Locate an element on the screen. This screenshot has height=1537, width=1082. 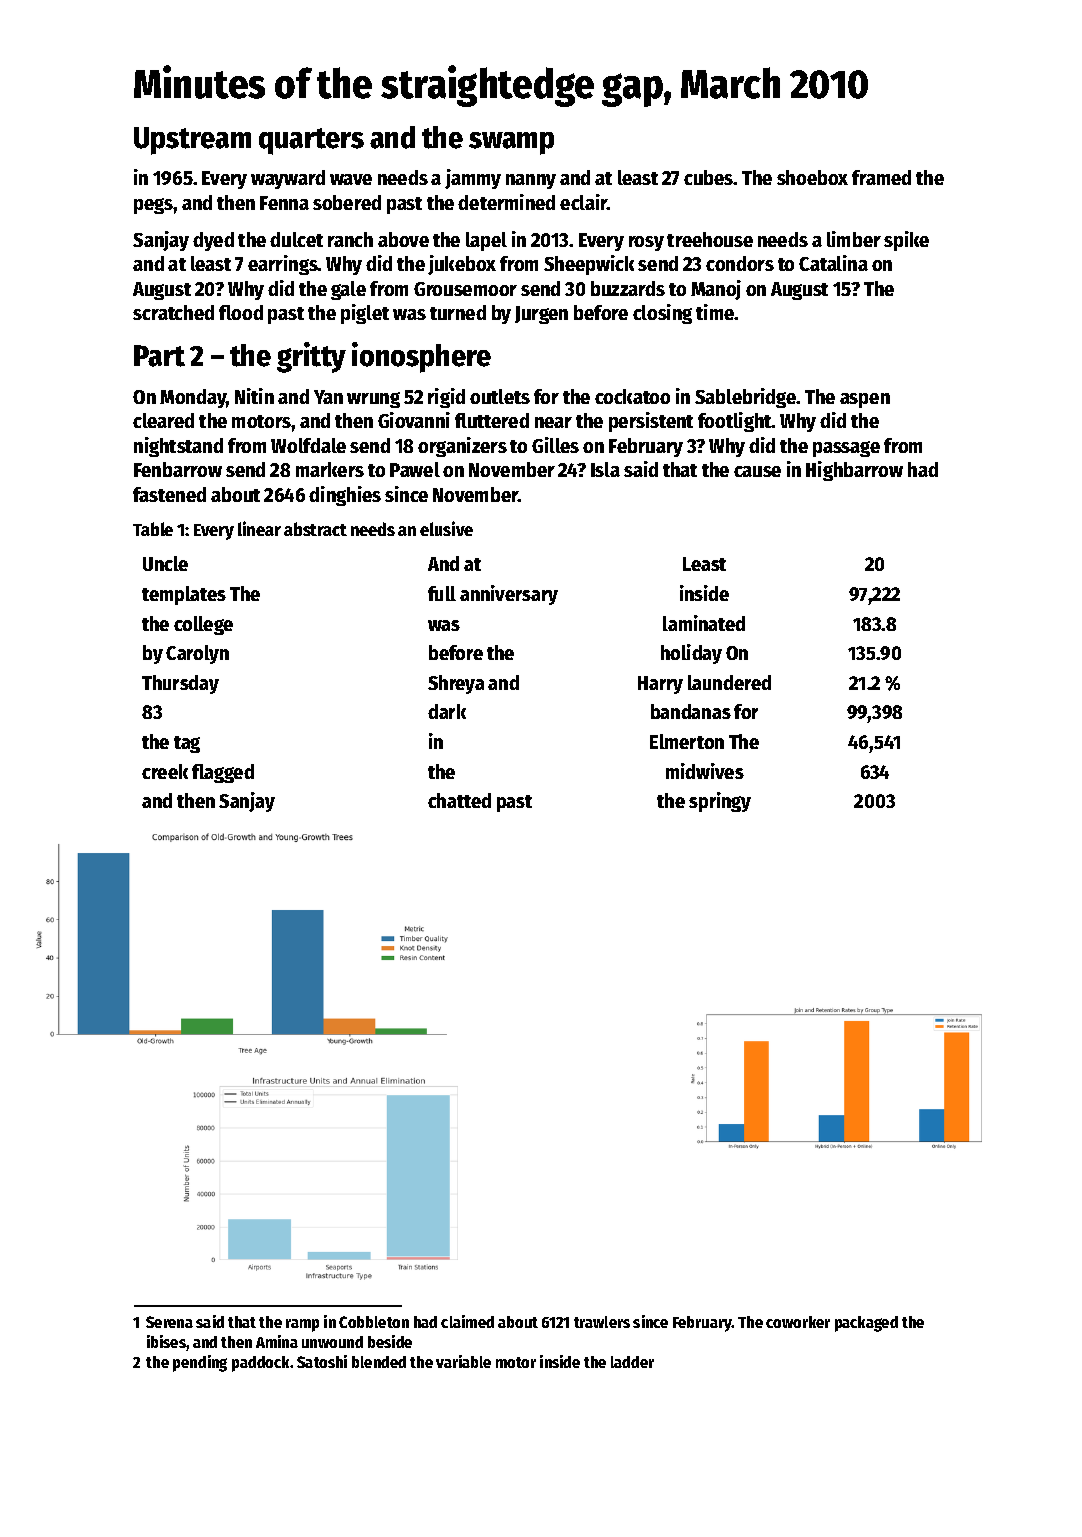
blended is located at coordinates (379, 1362).
